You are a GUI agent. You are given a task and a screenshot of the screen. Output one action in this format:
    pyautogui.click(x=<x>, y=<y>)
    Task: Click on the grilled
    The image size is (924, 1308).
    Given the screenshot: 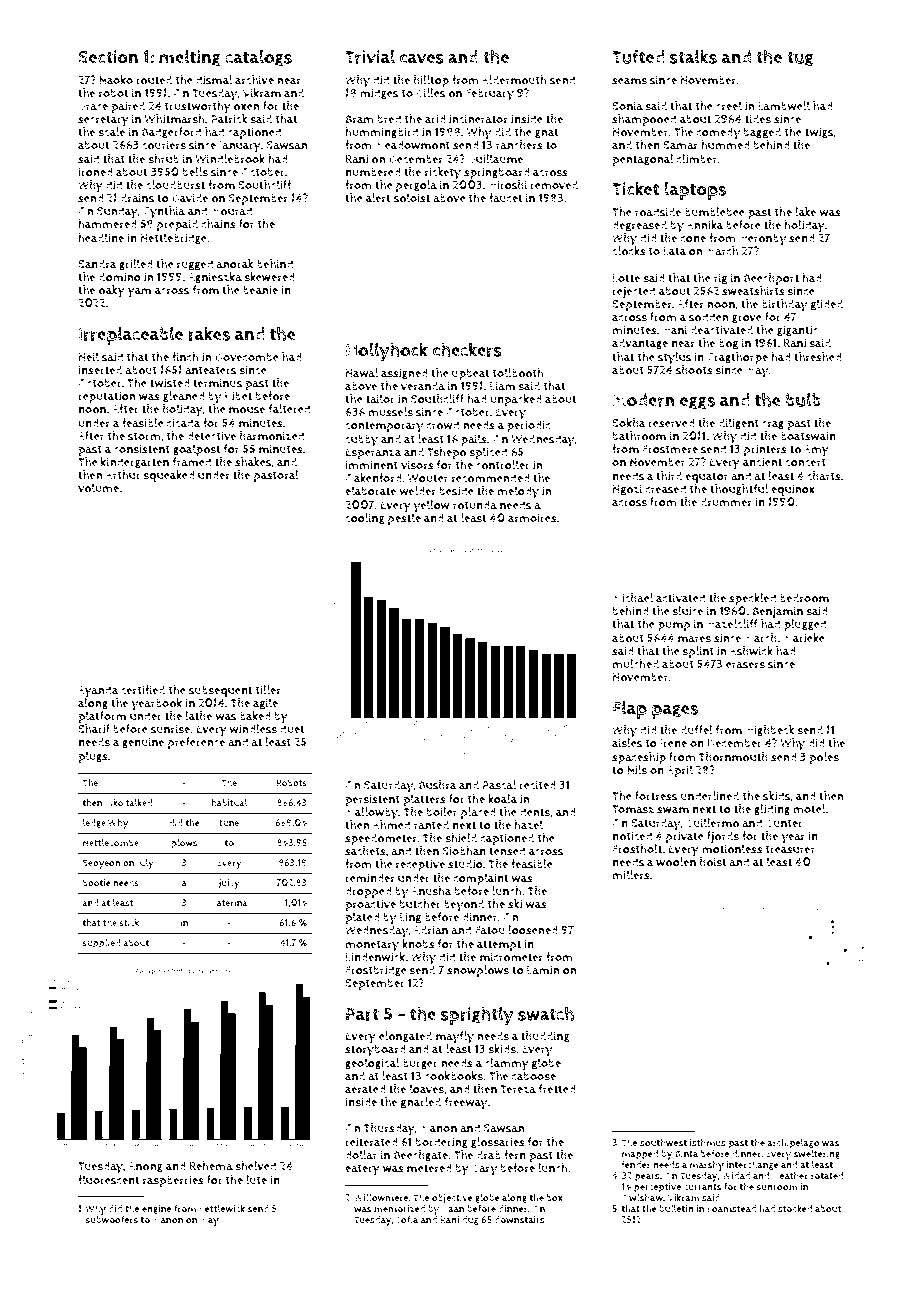 What is the action you would take?
    pyautogui.click(x=136, y=265)
